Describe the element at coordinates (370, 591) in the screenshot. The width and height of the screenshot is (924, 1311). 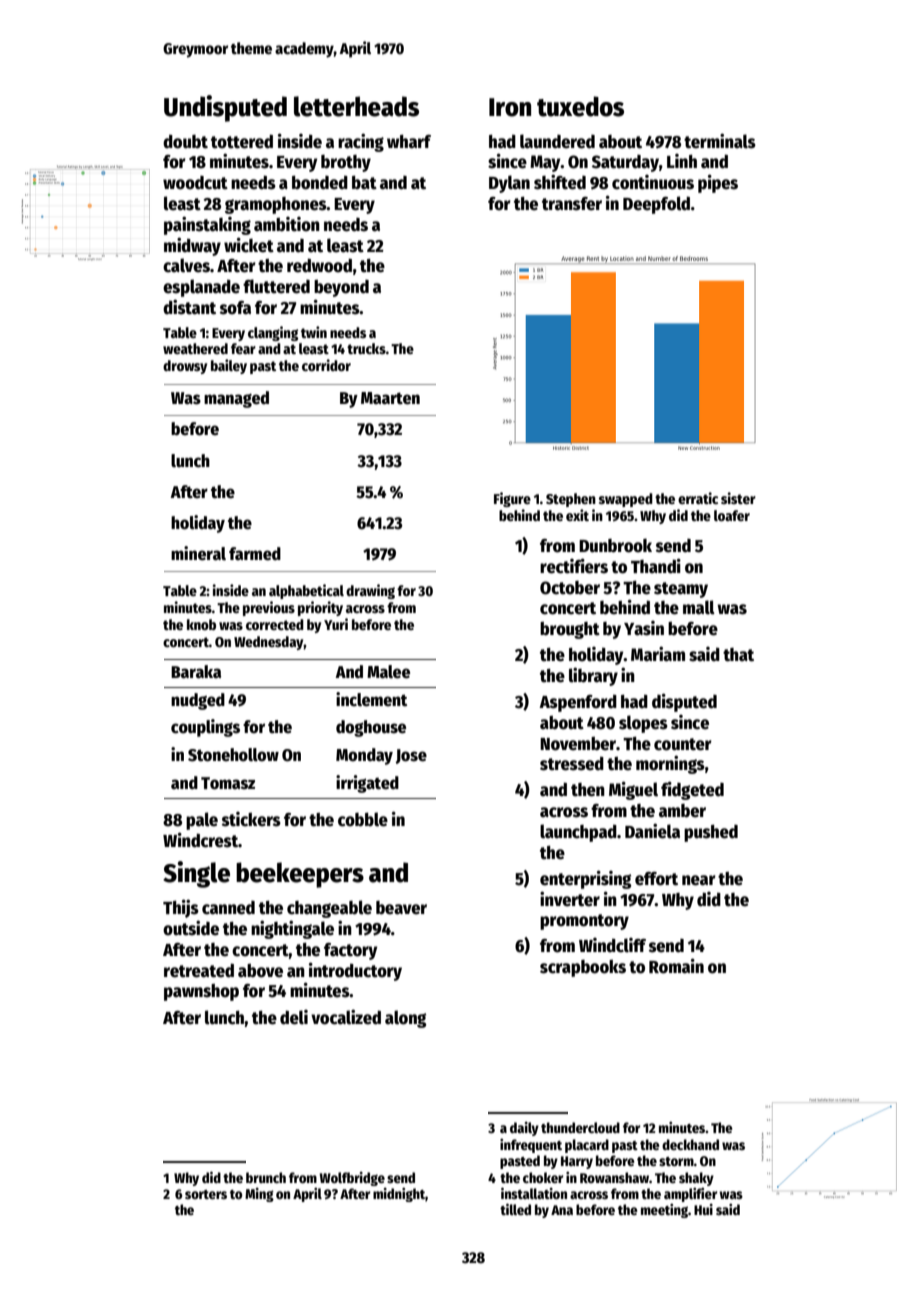
I see `drawing` at that location.
